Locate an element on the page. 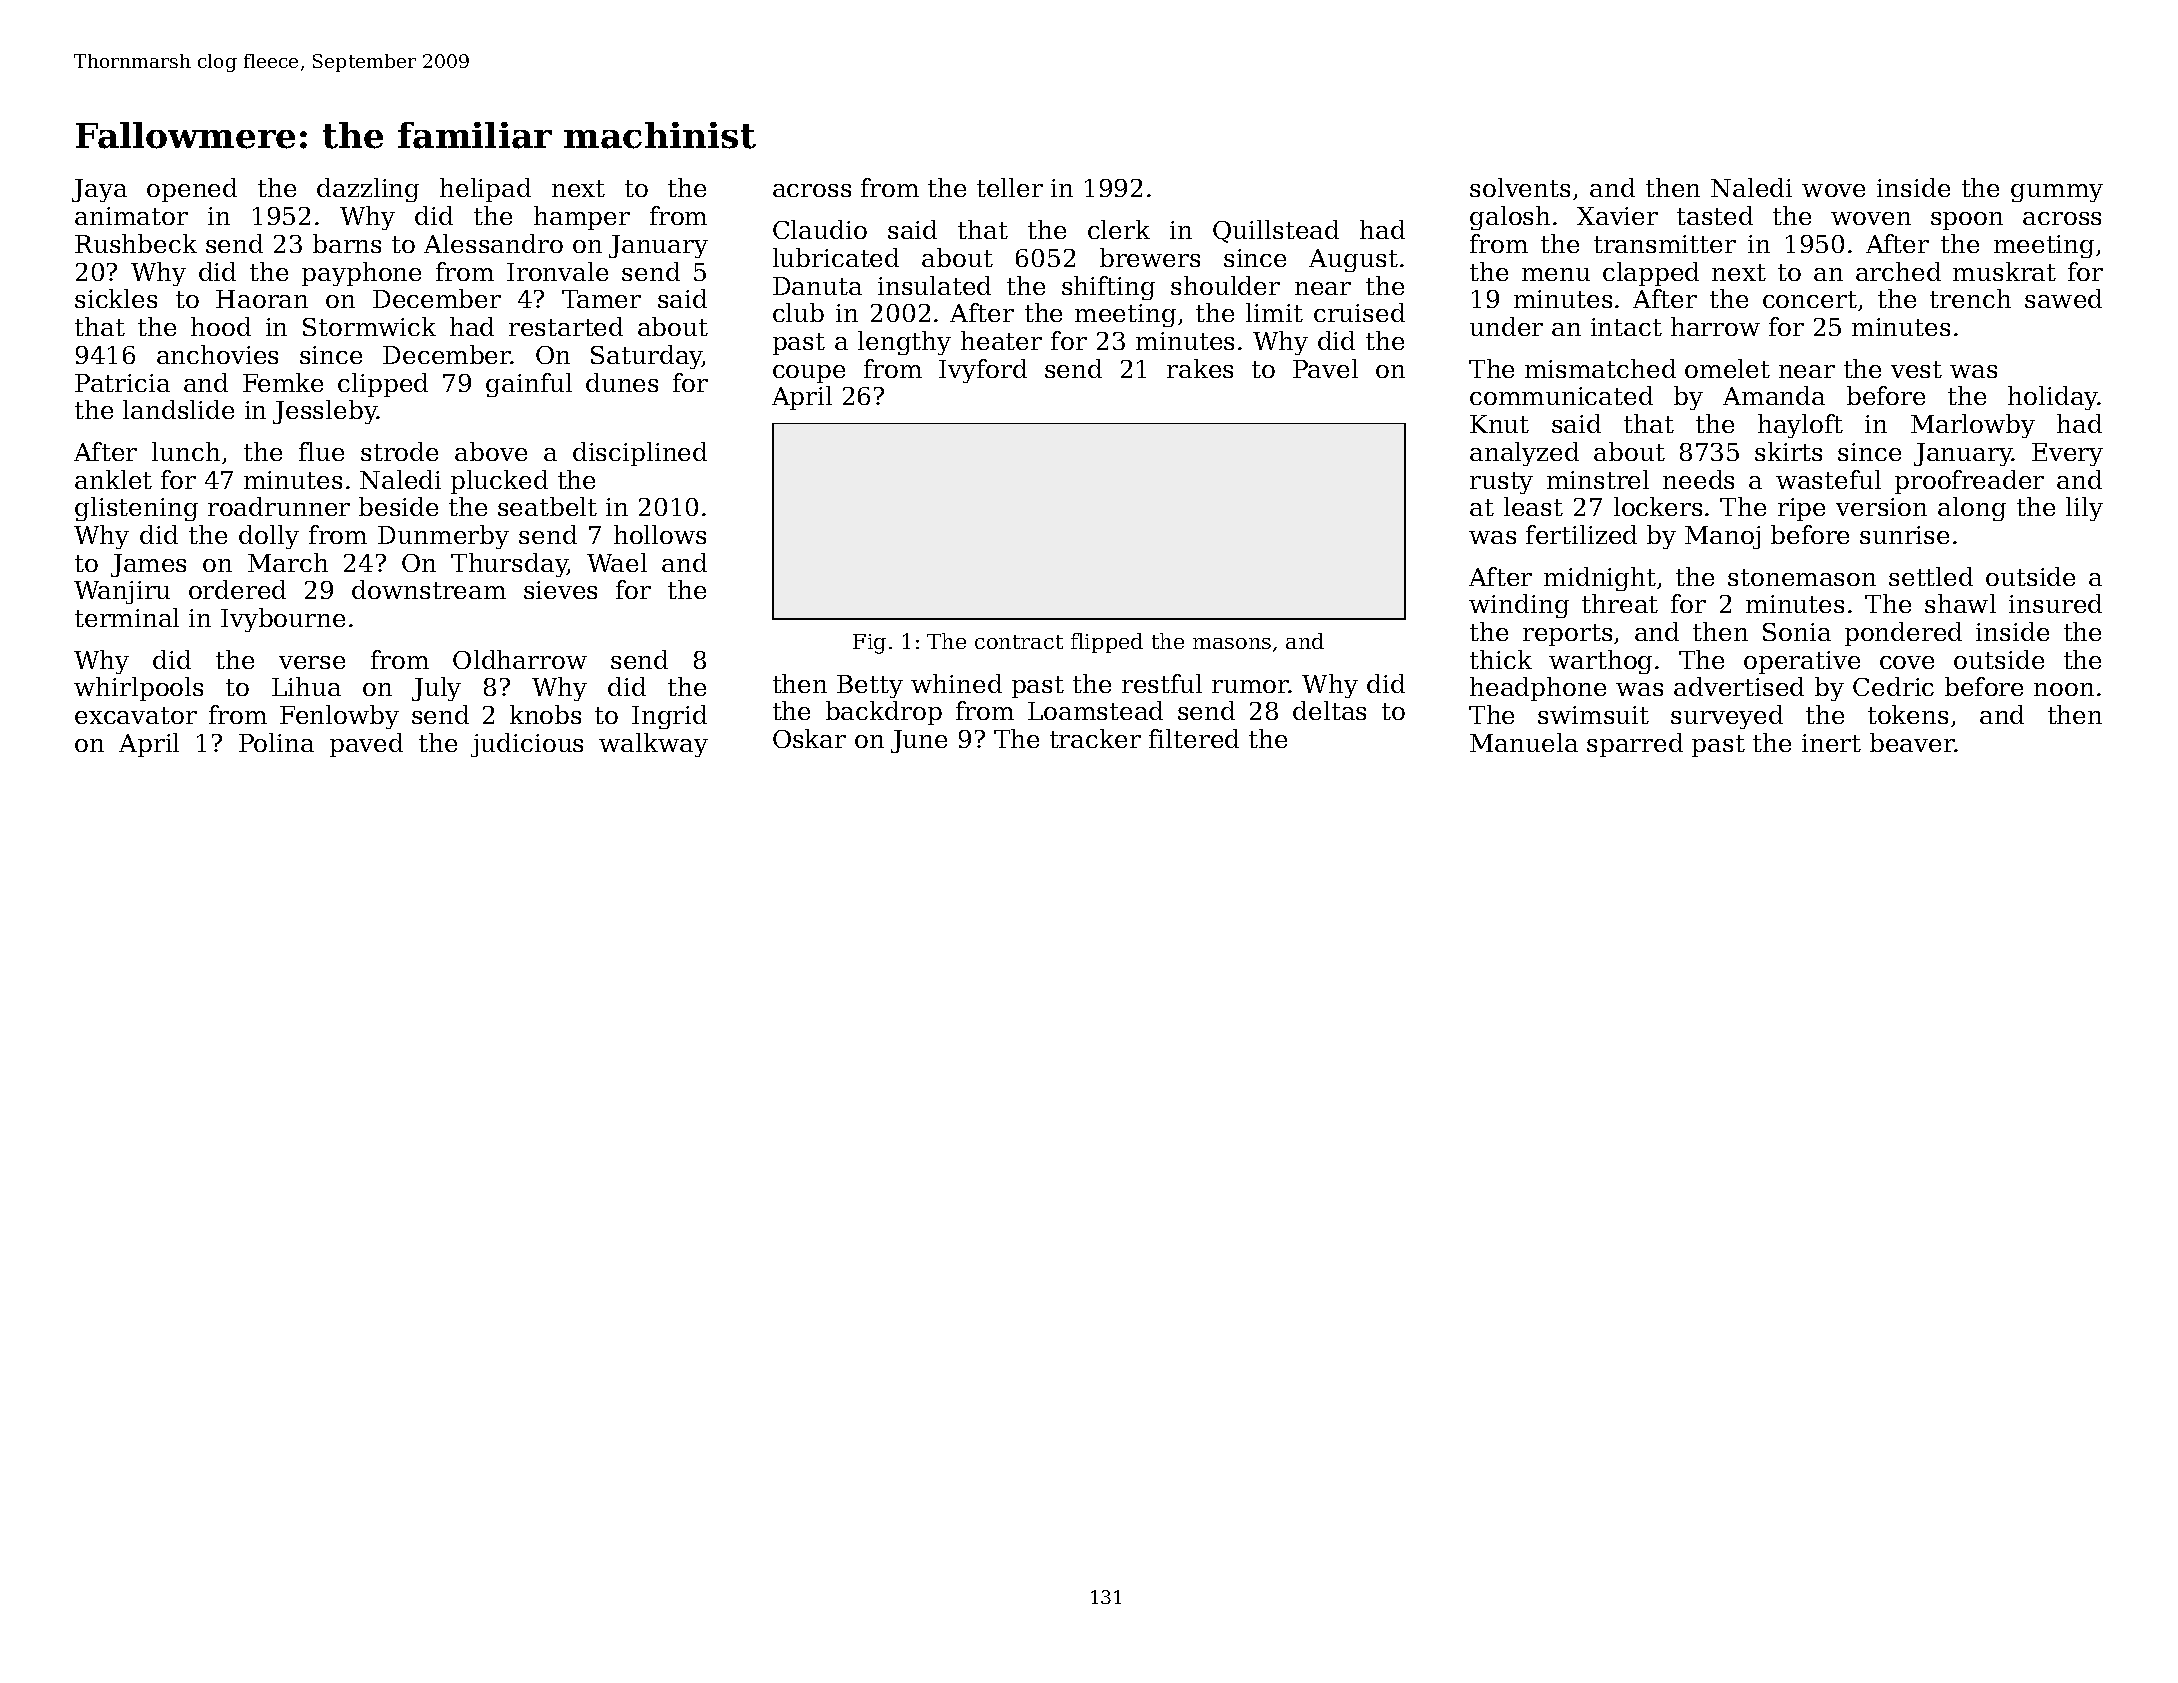 The image size is (2178, 1683). dolly is located at coordinates (269, 537).
